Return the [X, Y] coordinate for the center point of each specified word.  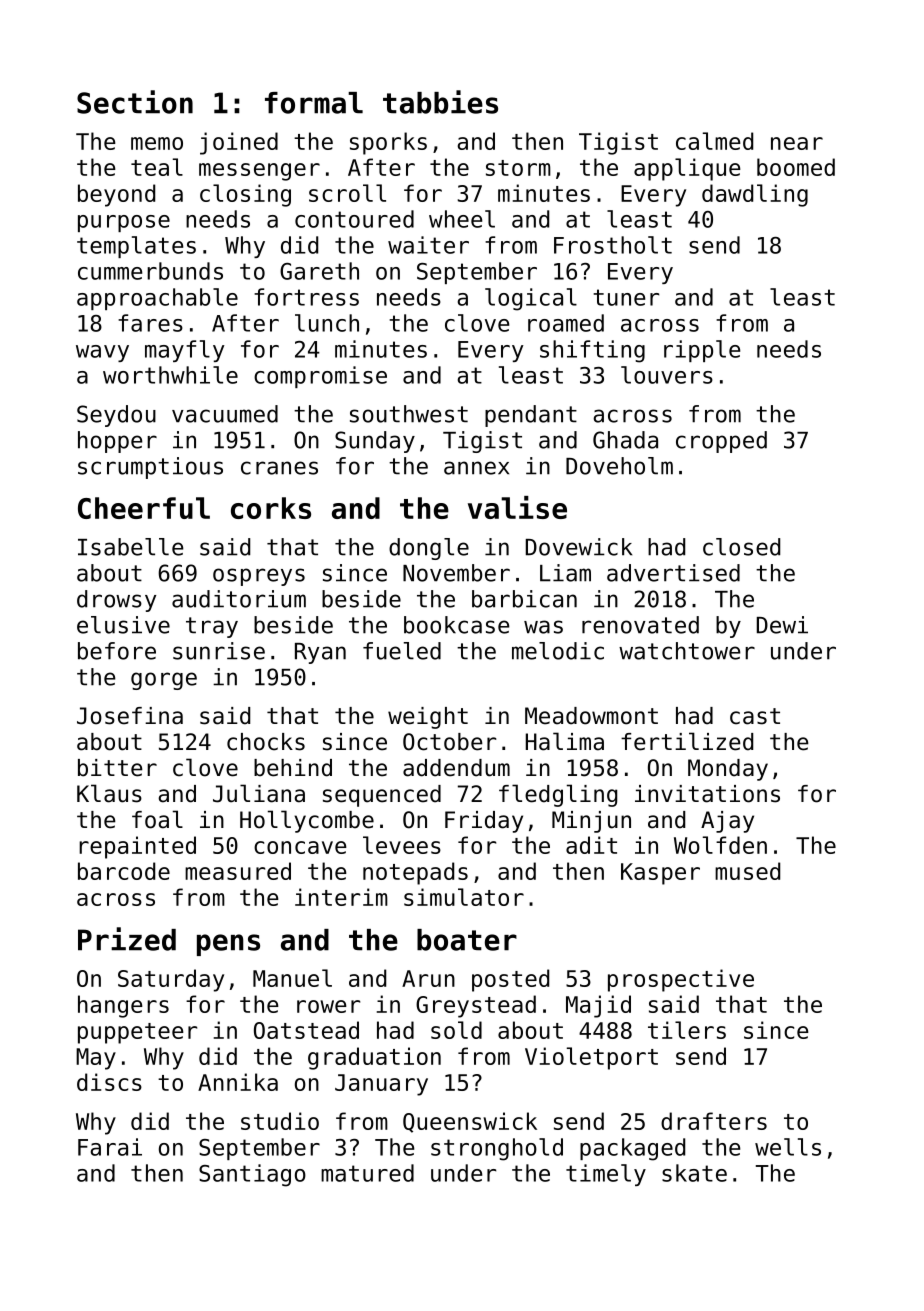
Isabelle [131, 547]
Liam [565, 573]
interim [341, 897]
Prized [127, 939]
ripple [702, 351]
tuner [626, 297]
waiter [428, 245]
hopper [117, 442]
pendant [531, 416]
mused [747, 871]
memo [157, 143]
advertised [673, 573]
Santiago [252, 1175]
